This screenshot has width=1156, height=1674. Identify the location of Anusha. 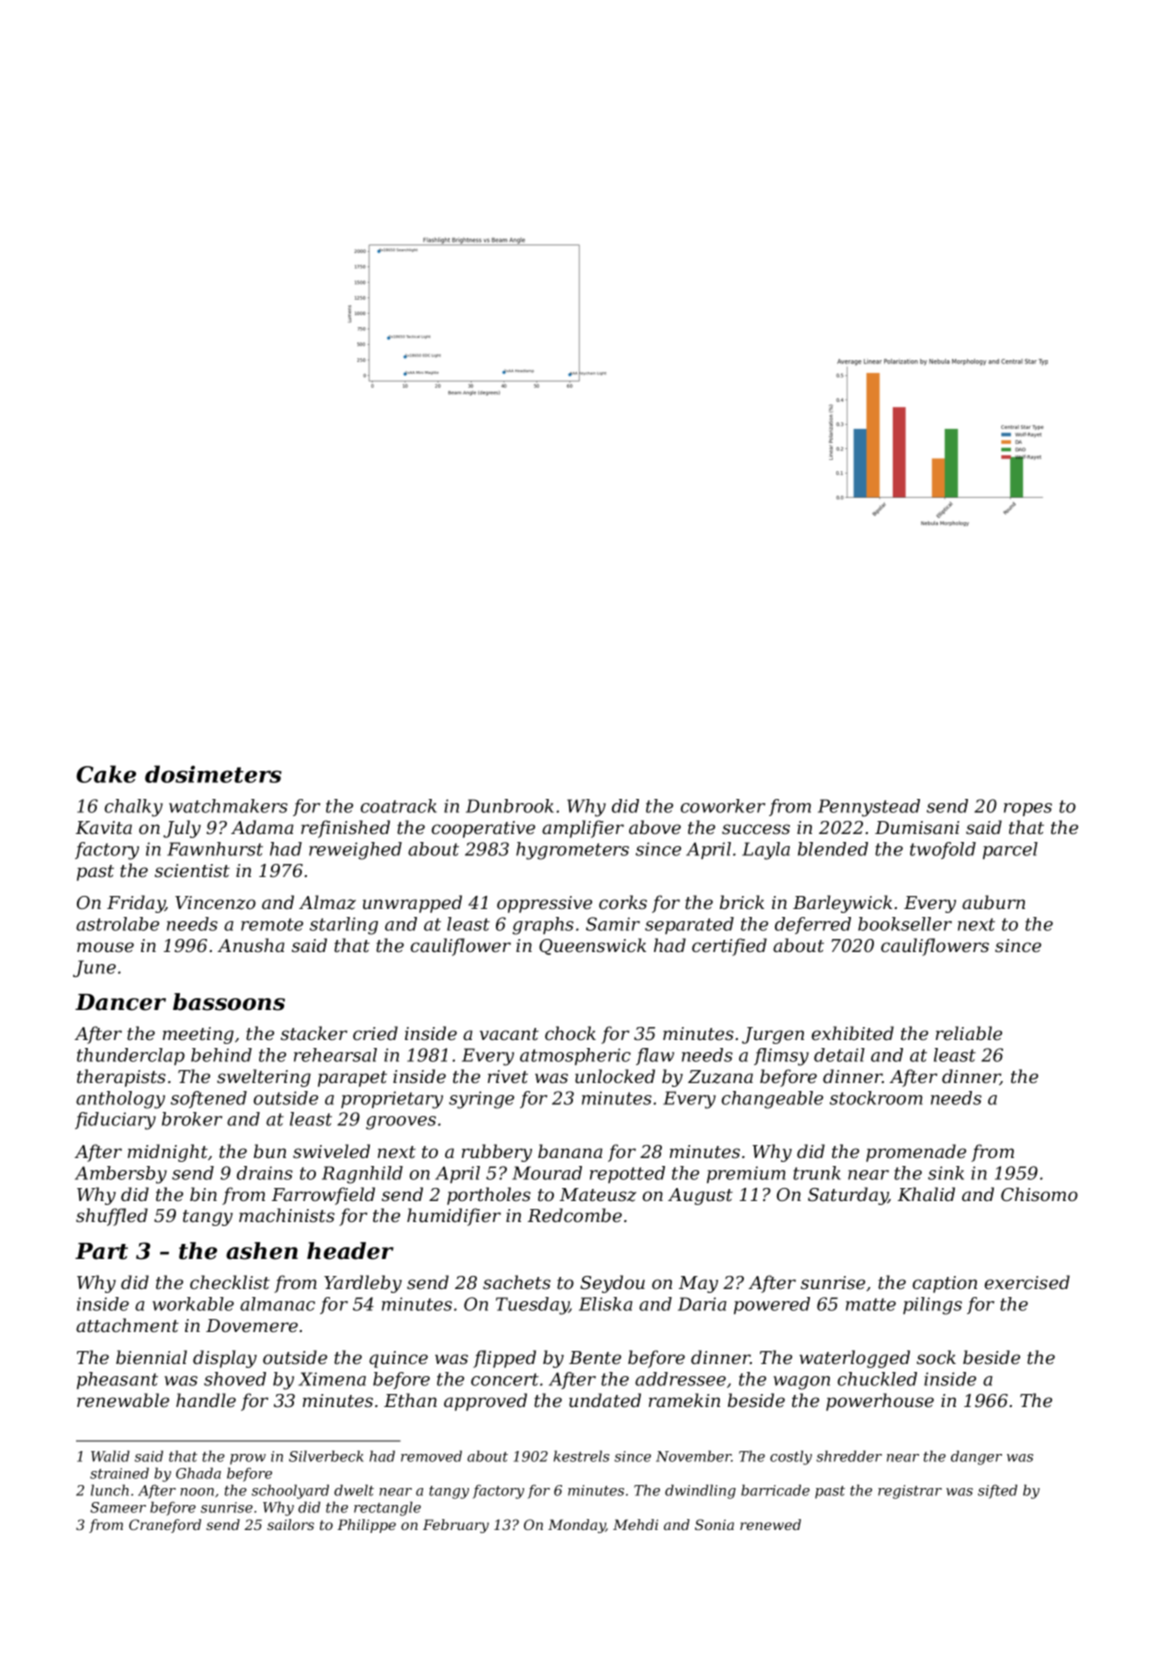
(251, 945).
